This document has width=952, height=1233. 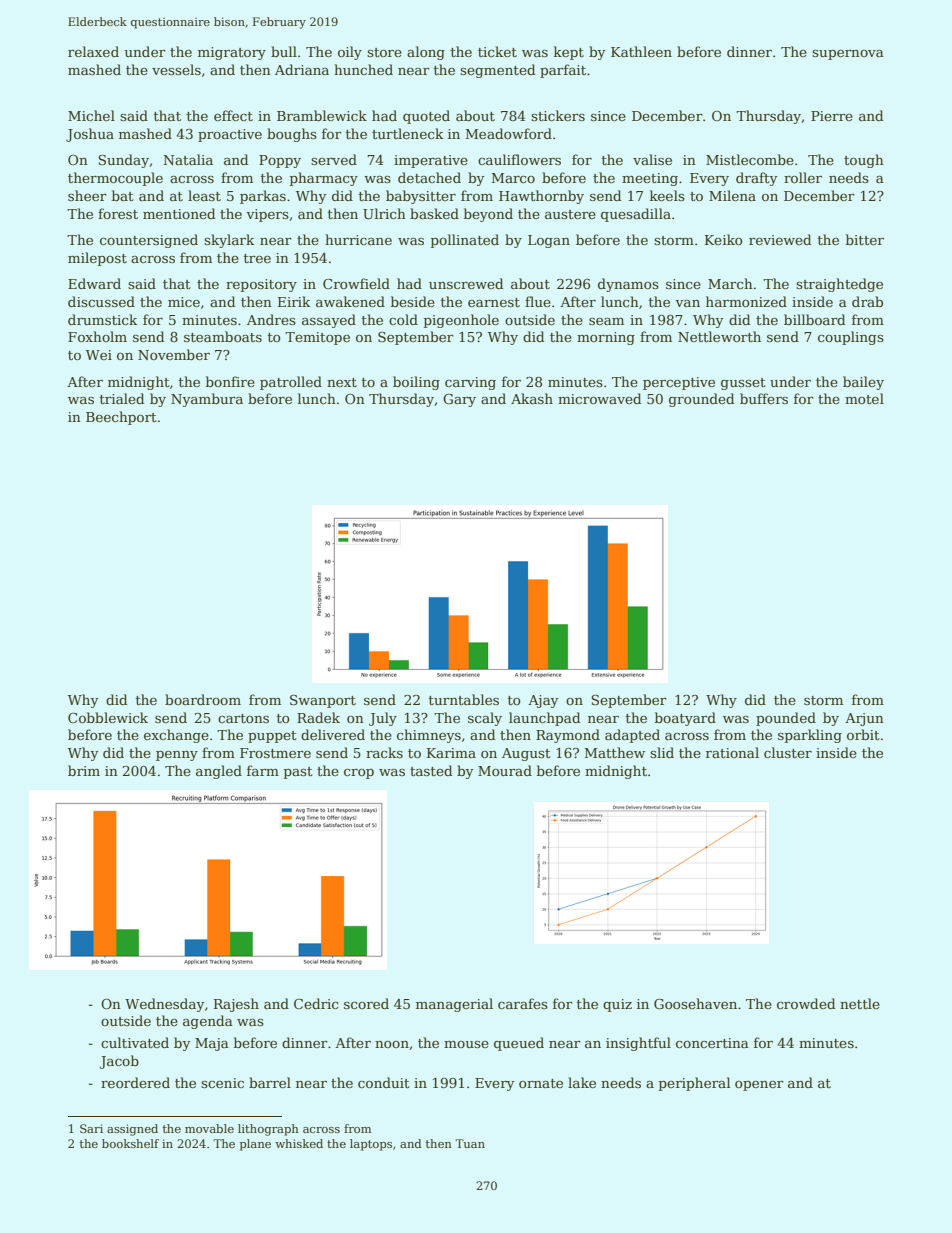 What do you see at coordinates (454, 1005) in the document?
I see `managerial` at bounding box center [454, 1005].
